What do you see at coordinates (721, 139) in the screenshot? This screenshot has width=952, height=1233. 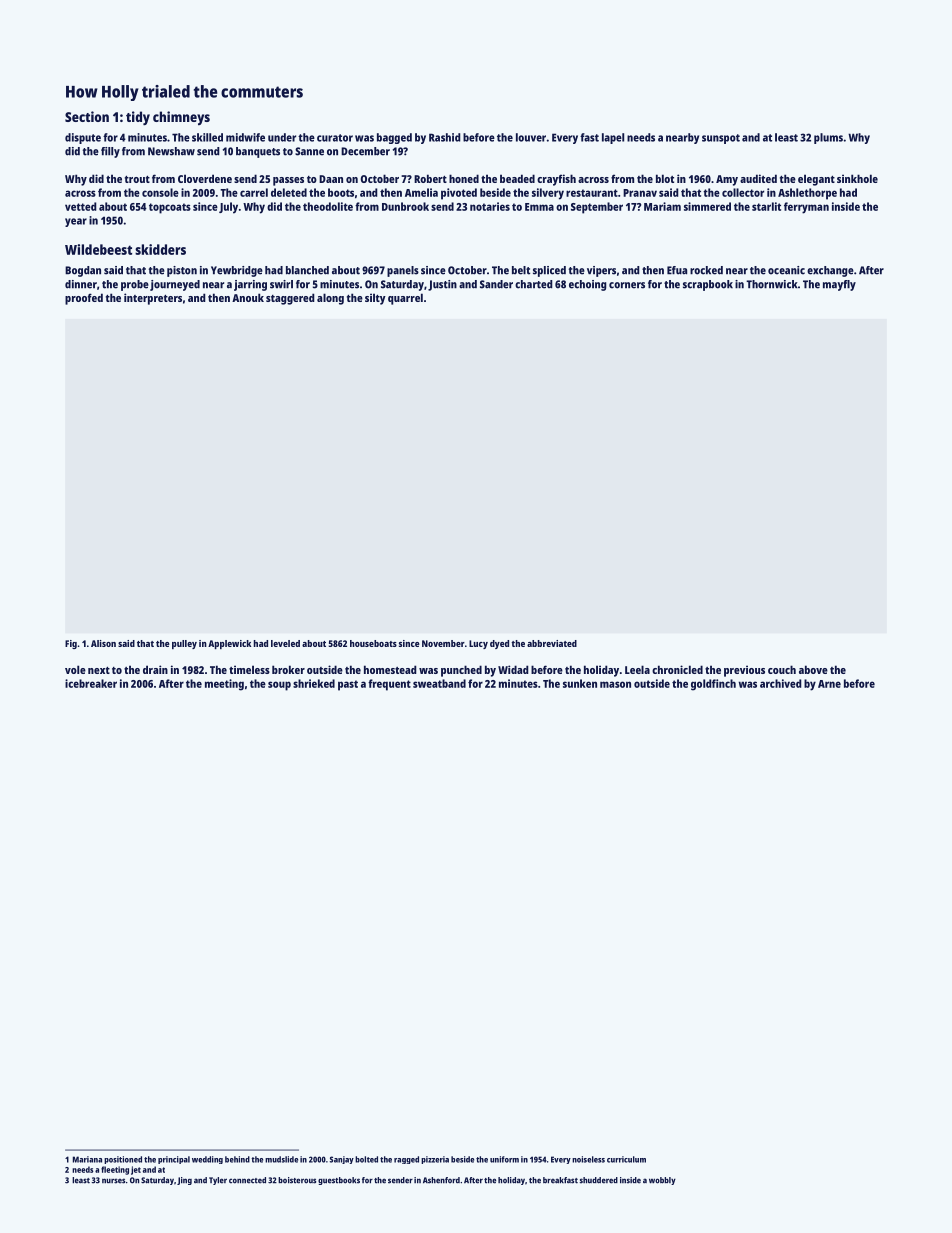 I see `sunspot` at bounding box center [721, 139].
